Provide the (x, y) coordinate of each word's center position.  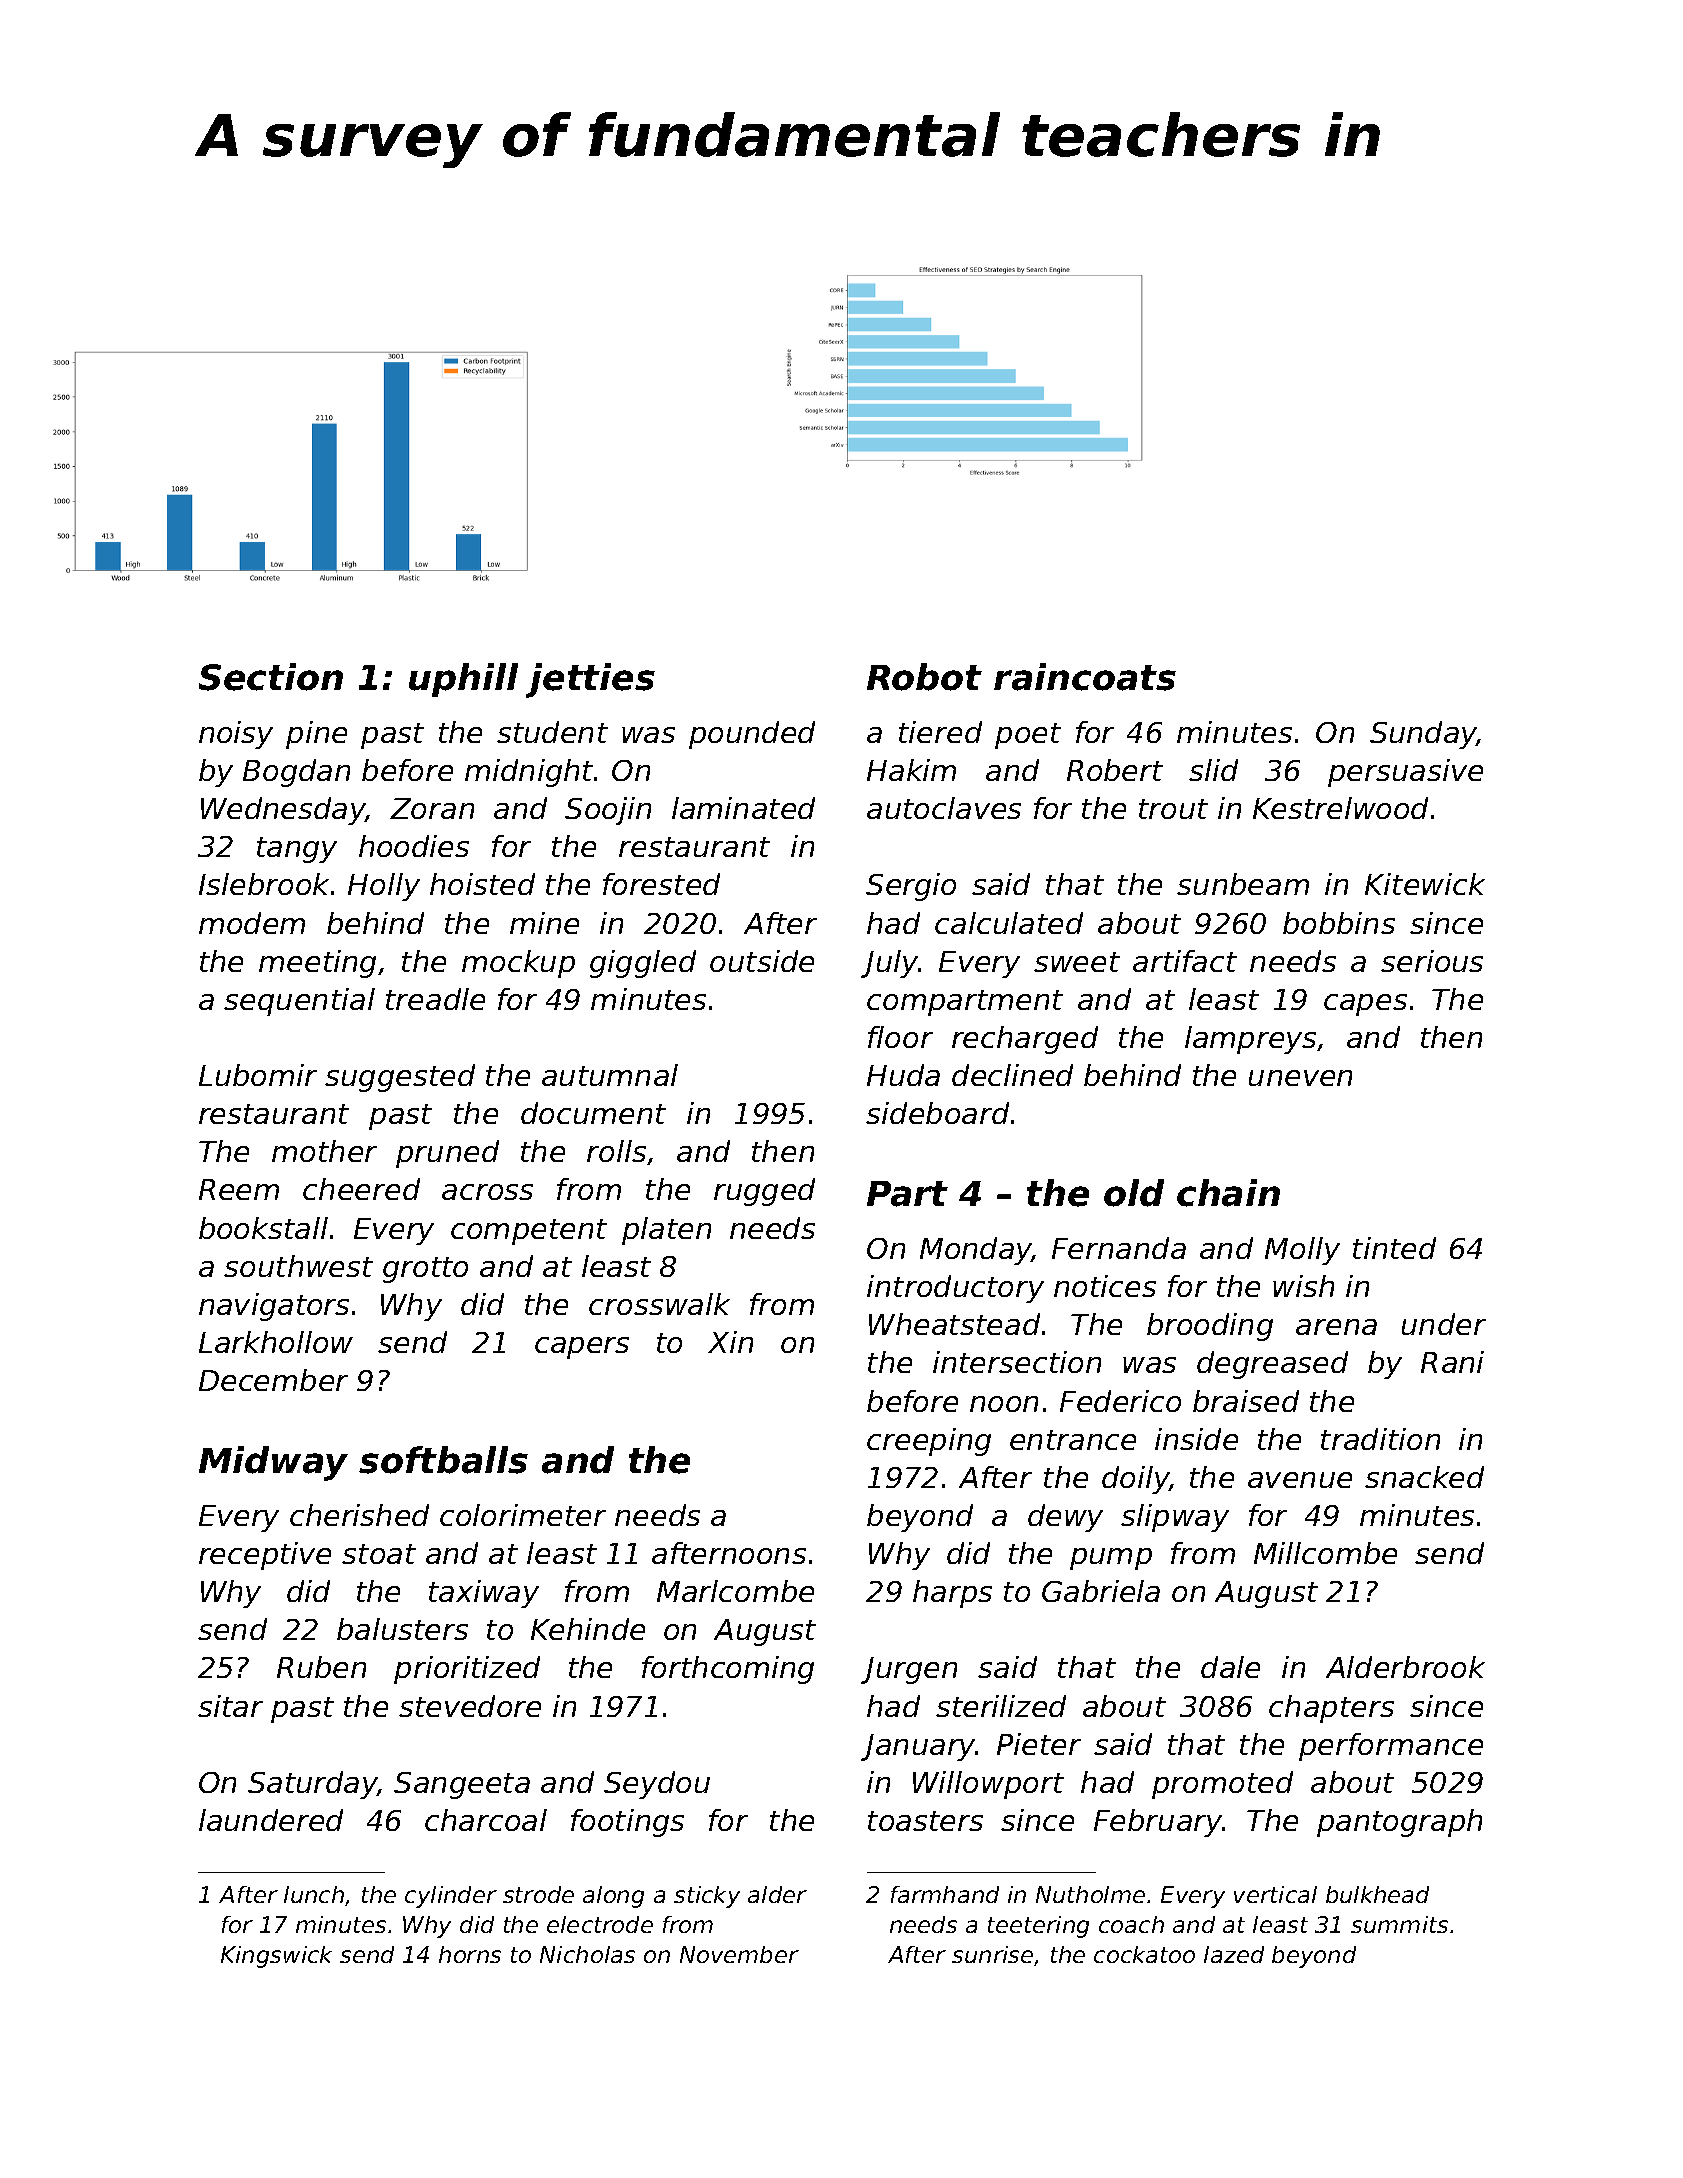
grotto (425, 1270)
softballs (443, 1460)
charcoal (486, 1820)
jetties (590, 680)
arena (1336, 1327)
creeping (929, 1442)
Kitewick (1425, 884)
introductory (955, 1289)
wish (1303, 1286)
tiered (940, 732)
